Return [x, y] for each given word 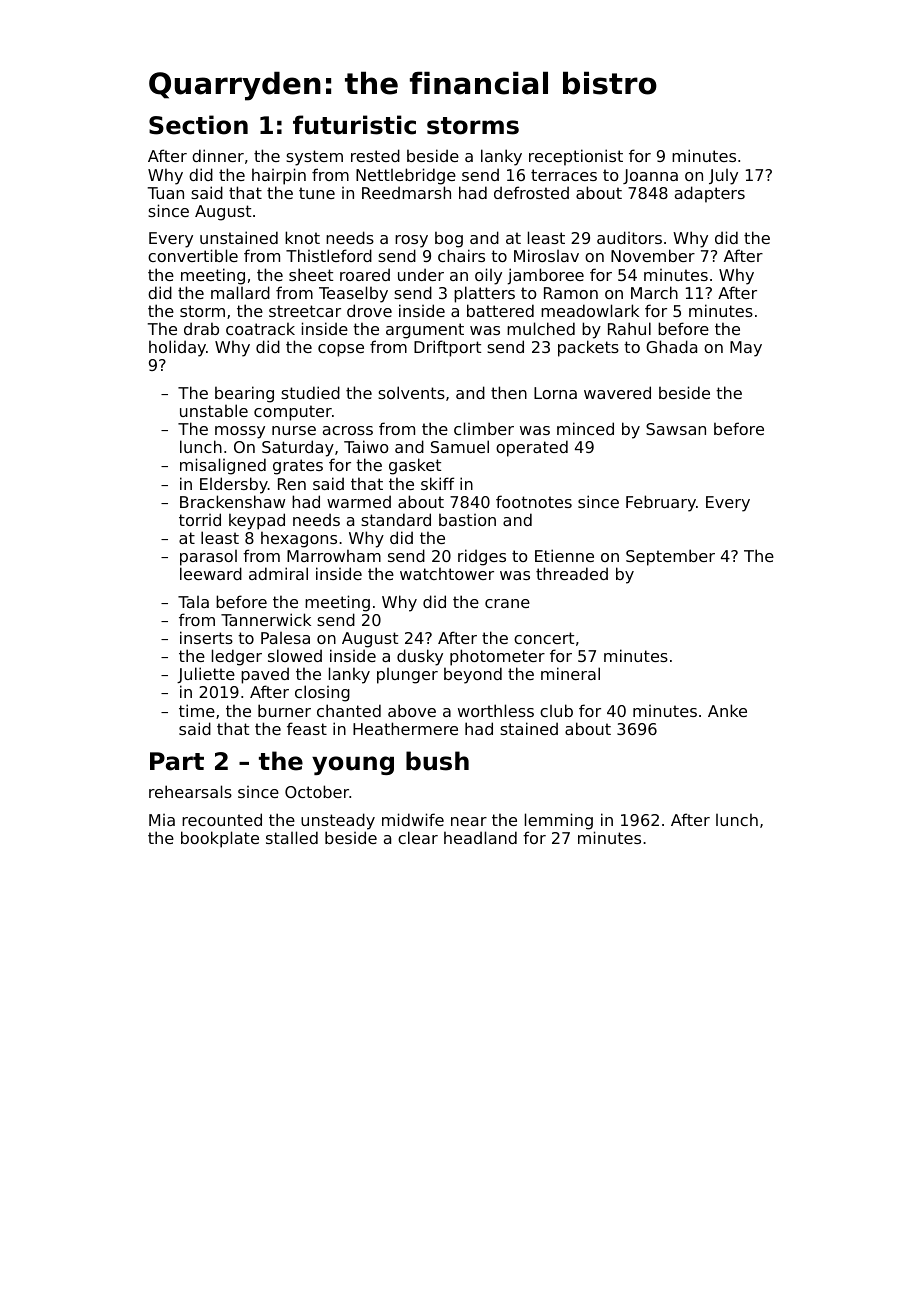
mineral [570, 673]
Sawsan [676, 429]
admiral [278, 573]
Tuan [166, 193]
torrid [200, 519]
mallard [240, 292]
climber [484, 428]
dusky [420, 657]
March [654, 292]
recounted [222, 819]
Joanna [650, 176]
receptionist [576, 157]
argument [425, 331]
